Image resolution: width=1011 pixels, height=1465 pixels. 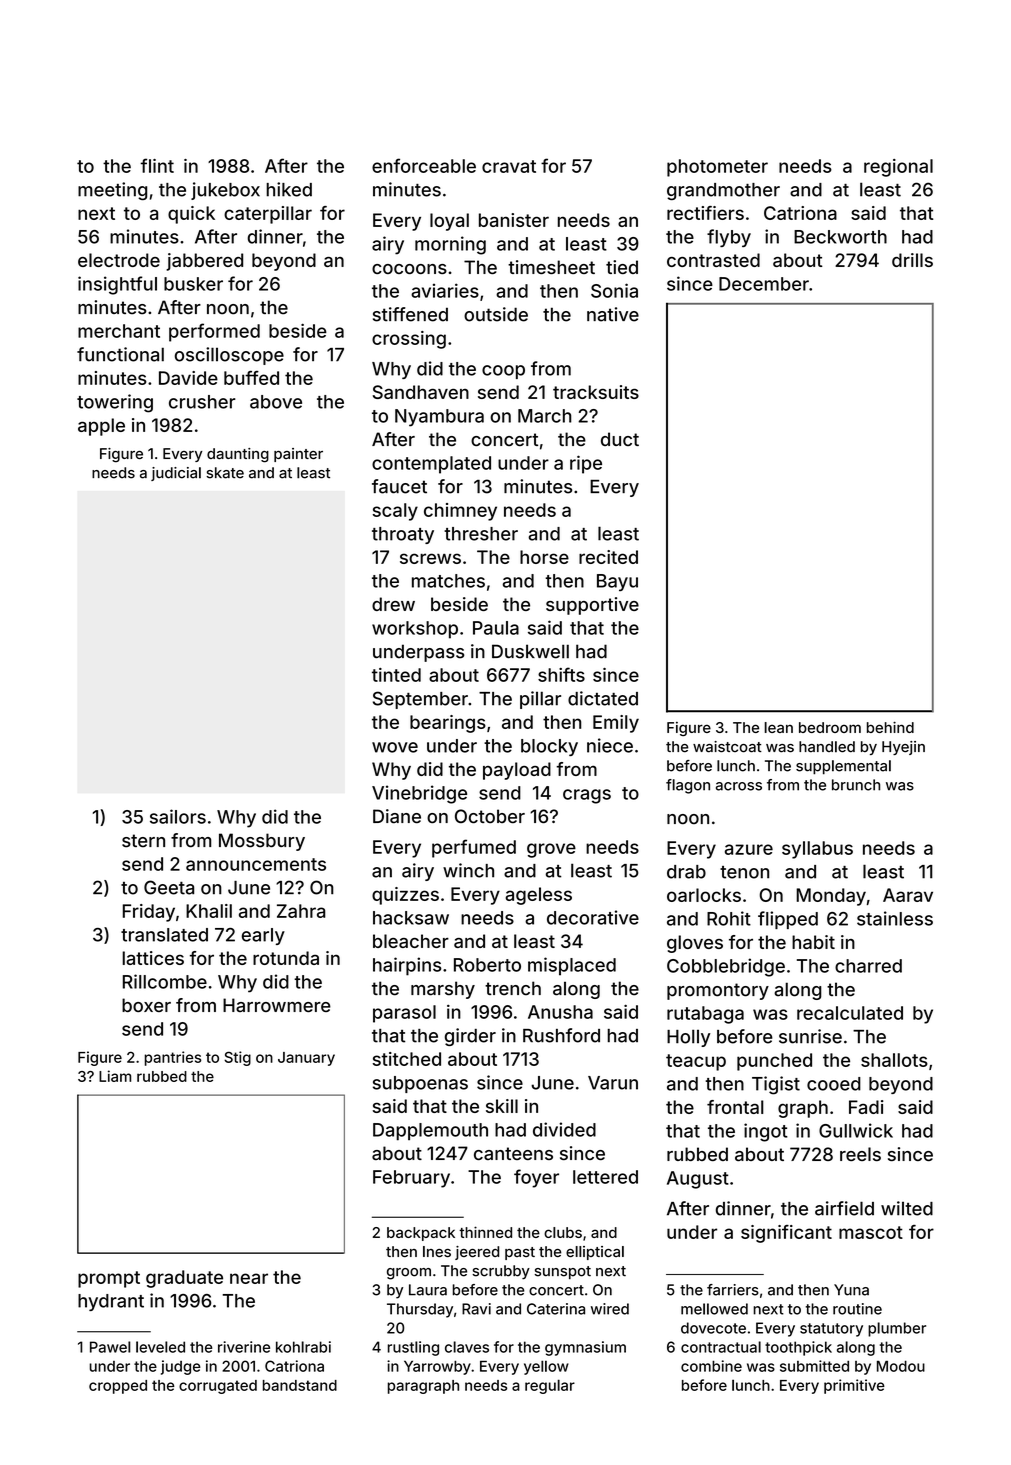 I want to click on Roberto, so click(x=487, y=965).
